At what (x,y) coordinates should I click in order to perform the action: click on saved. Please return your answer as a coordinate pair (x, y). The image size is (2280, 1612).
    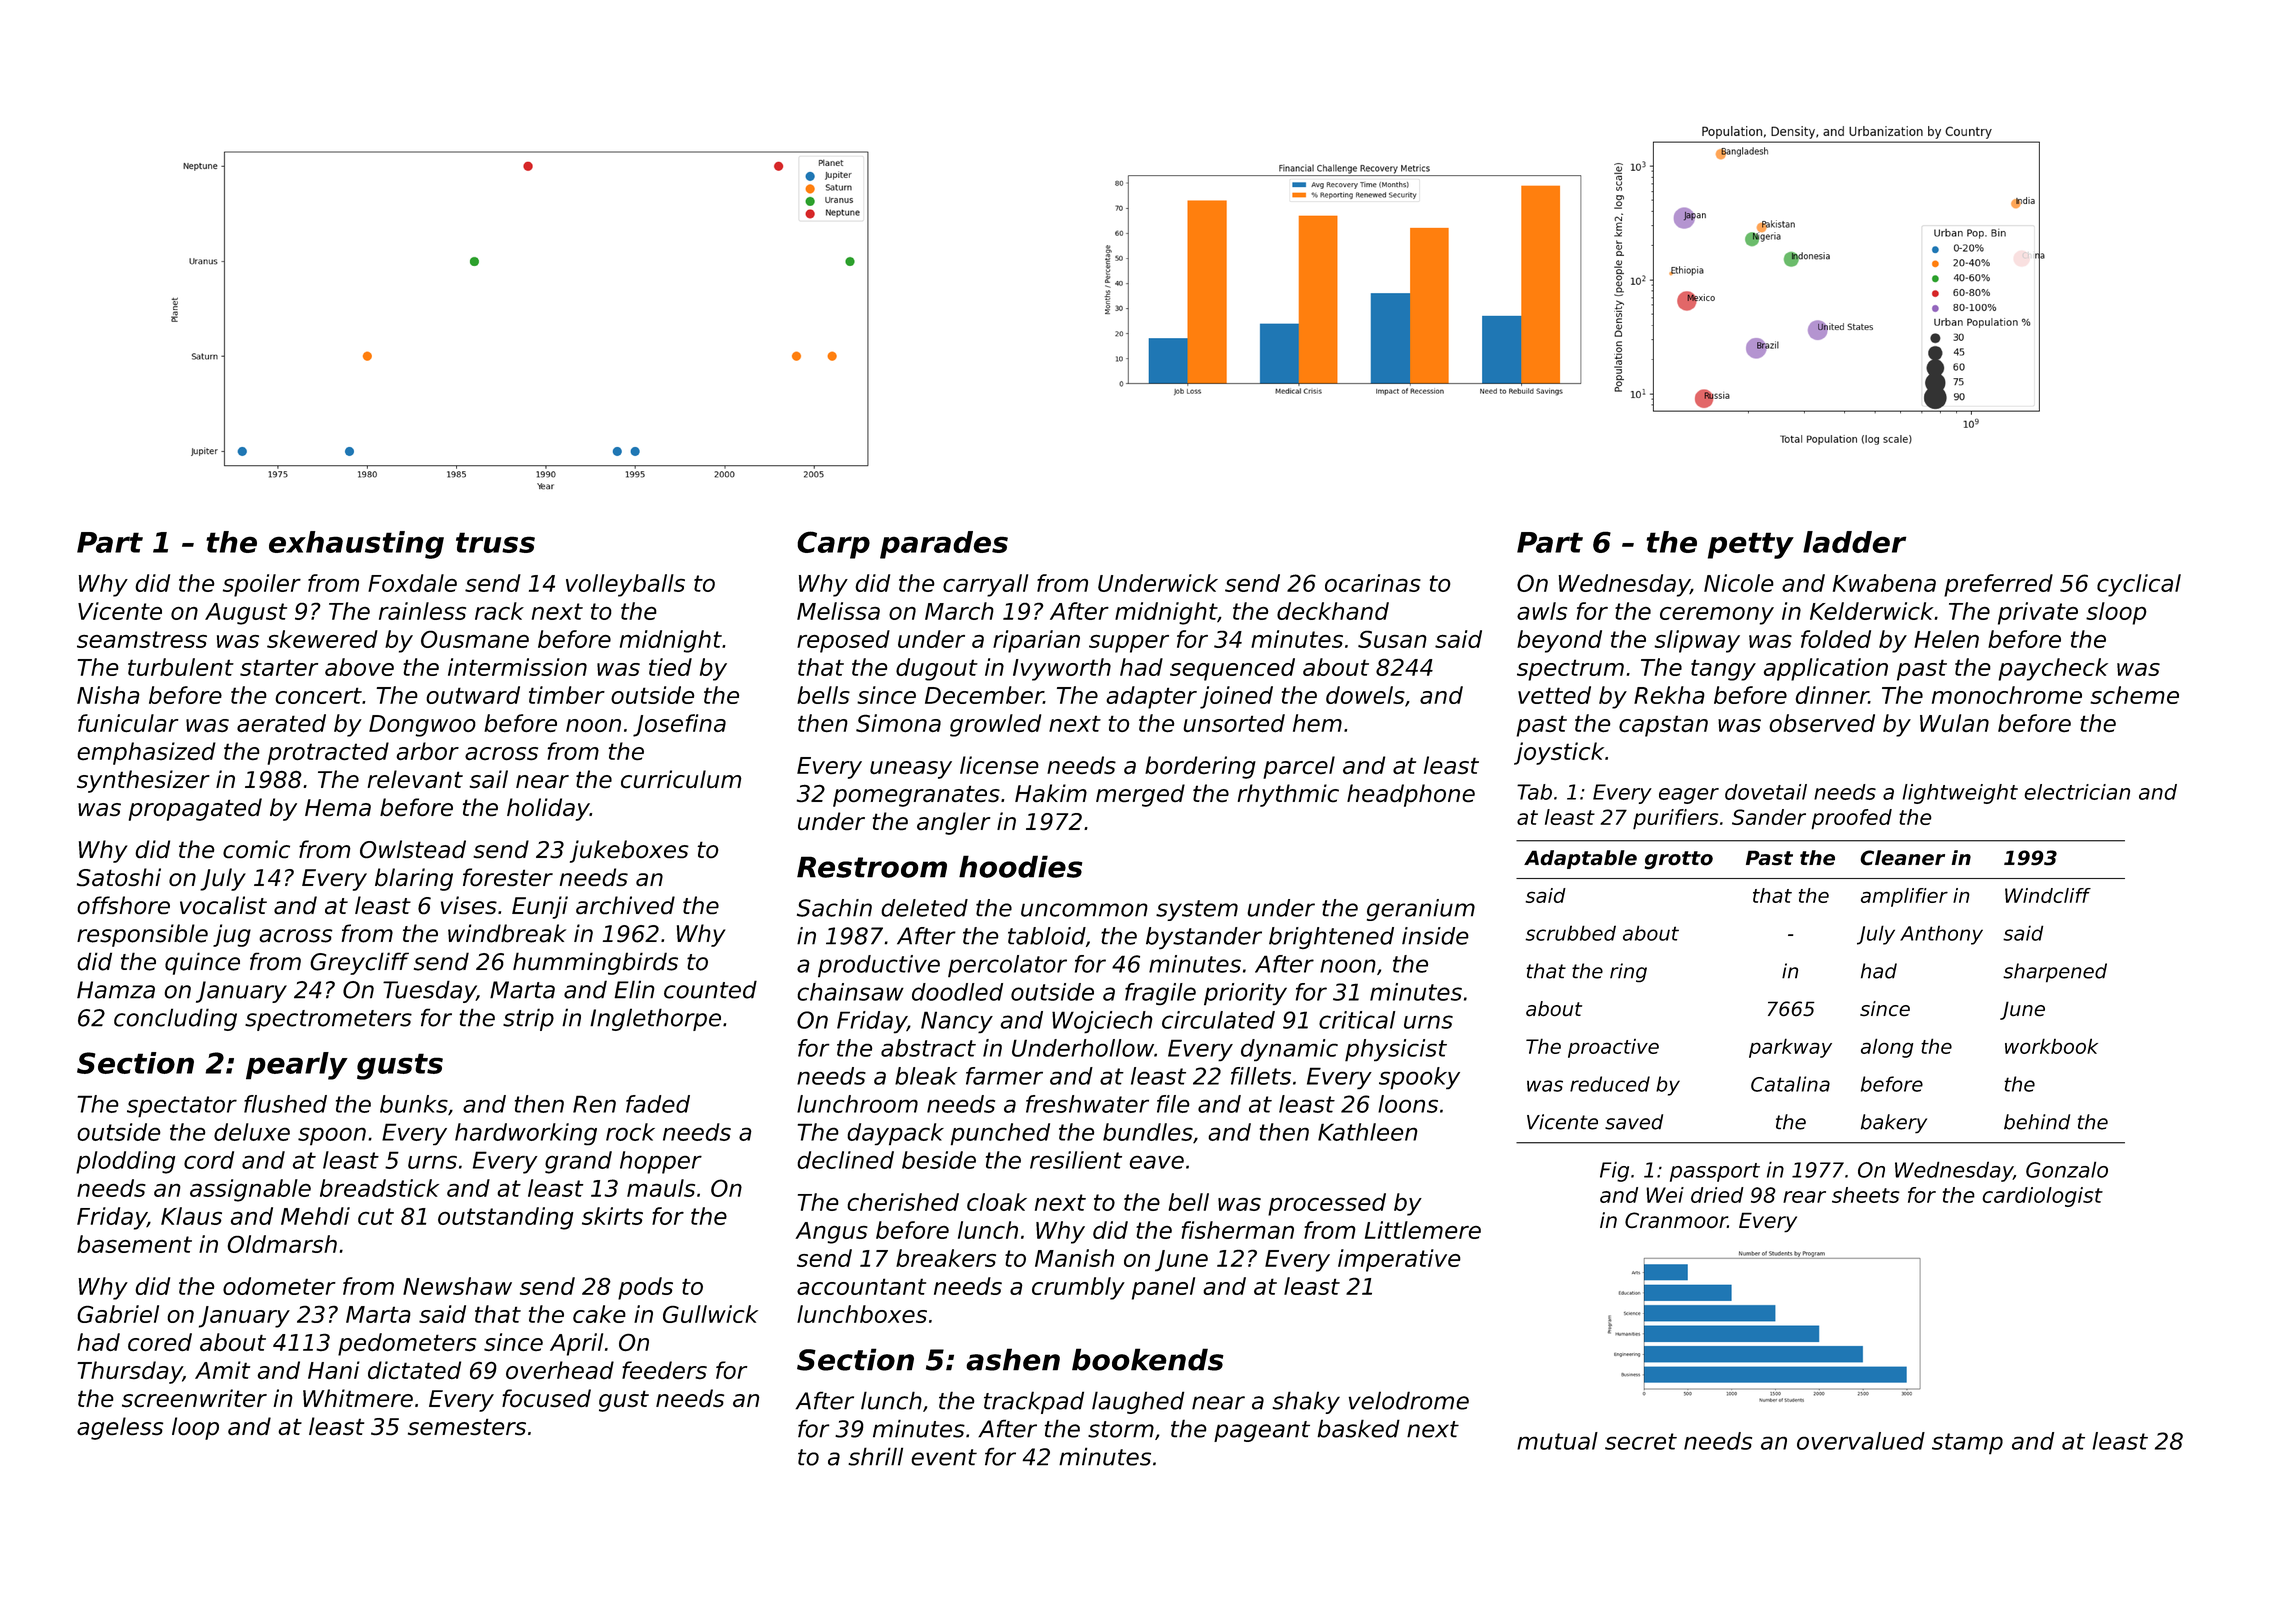
    Looking at the image, I should click on (1634, 1122).
